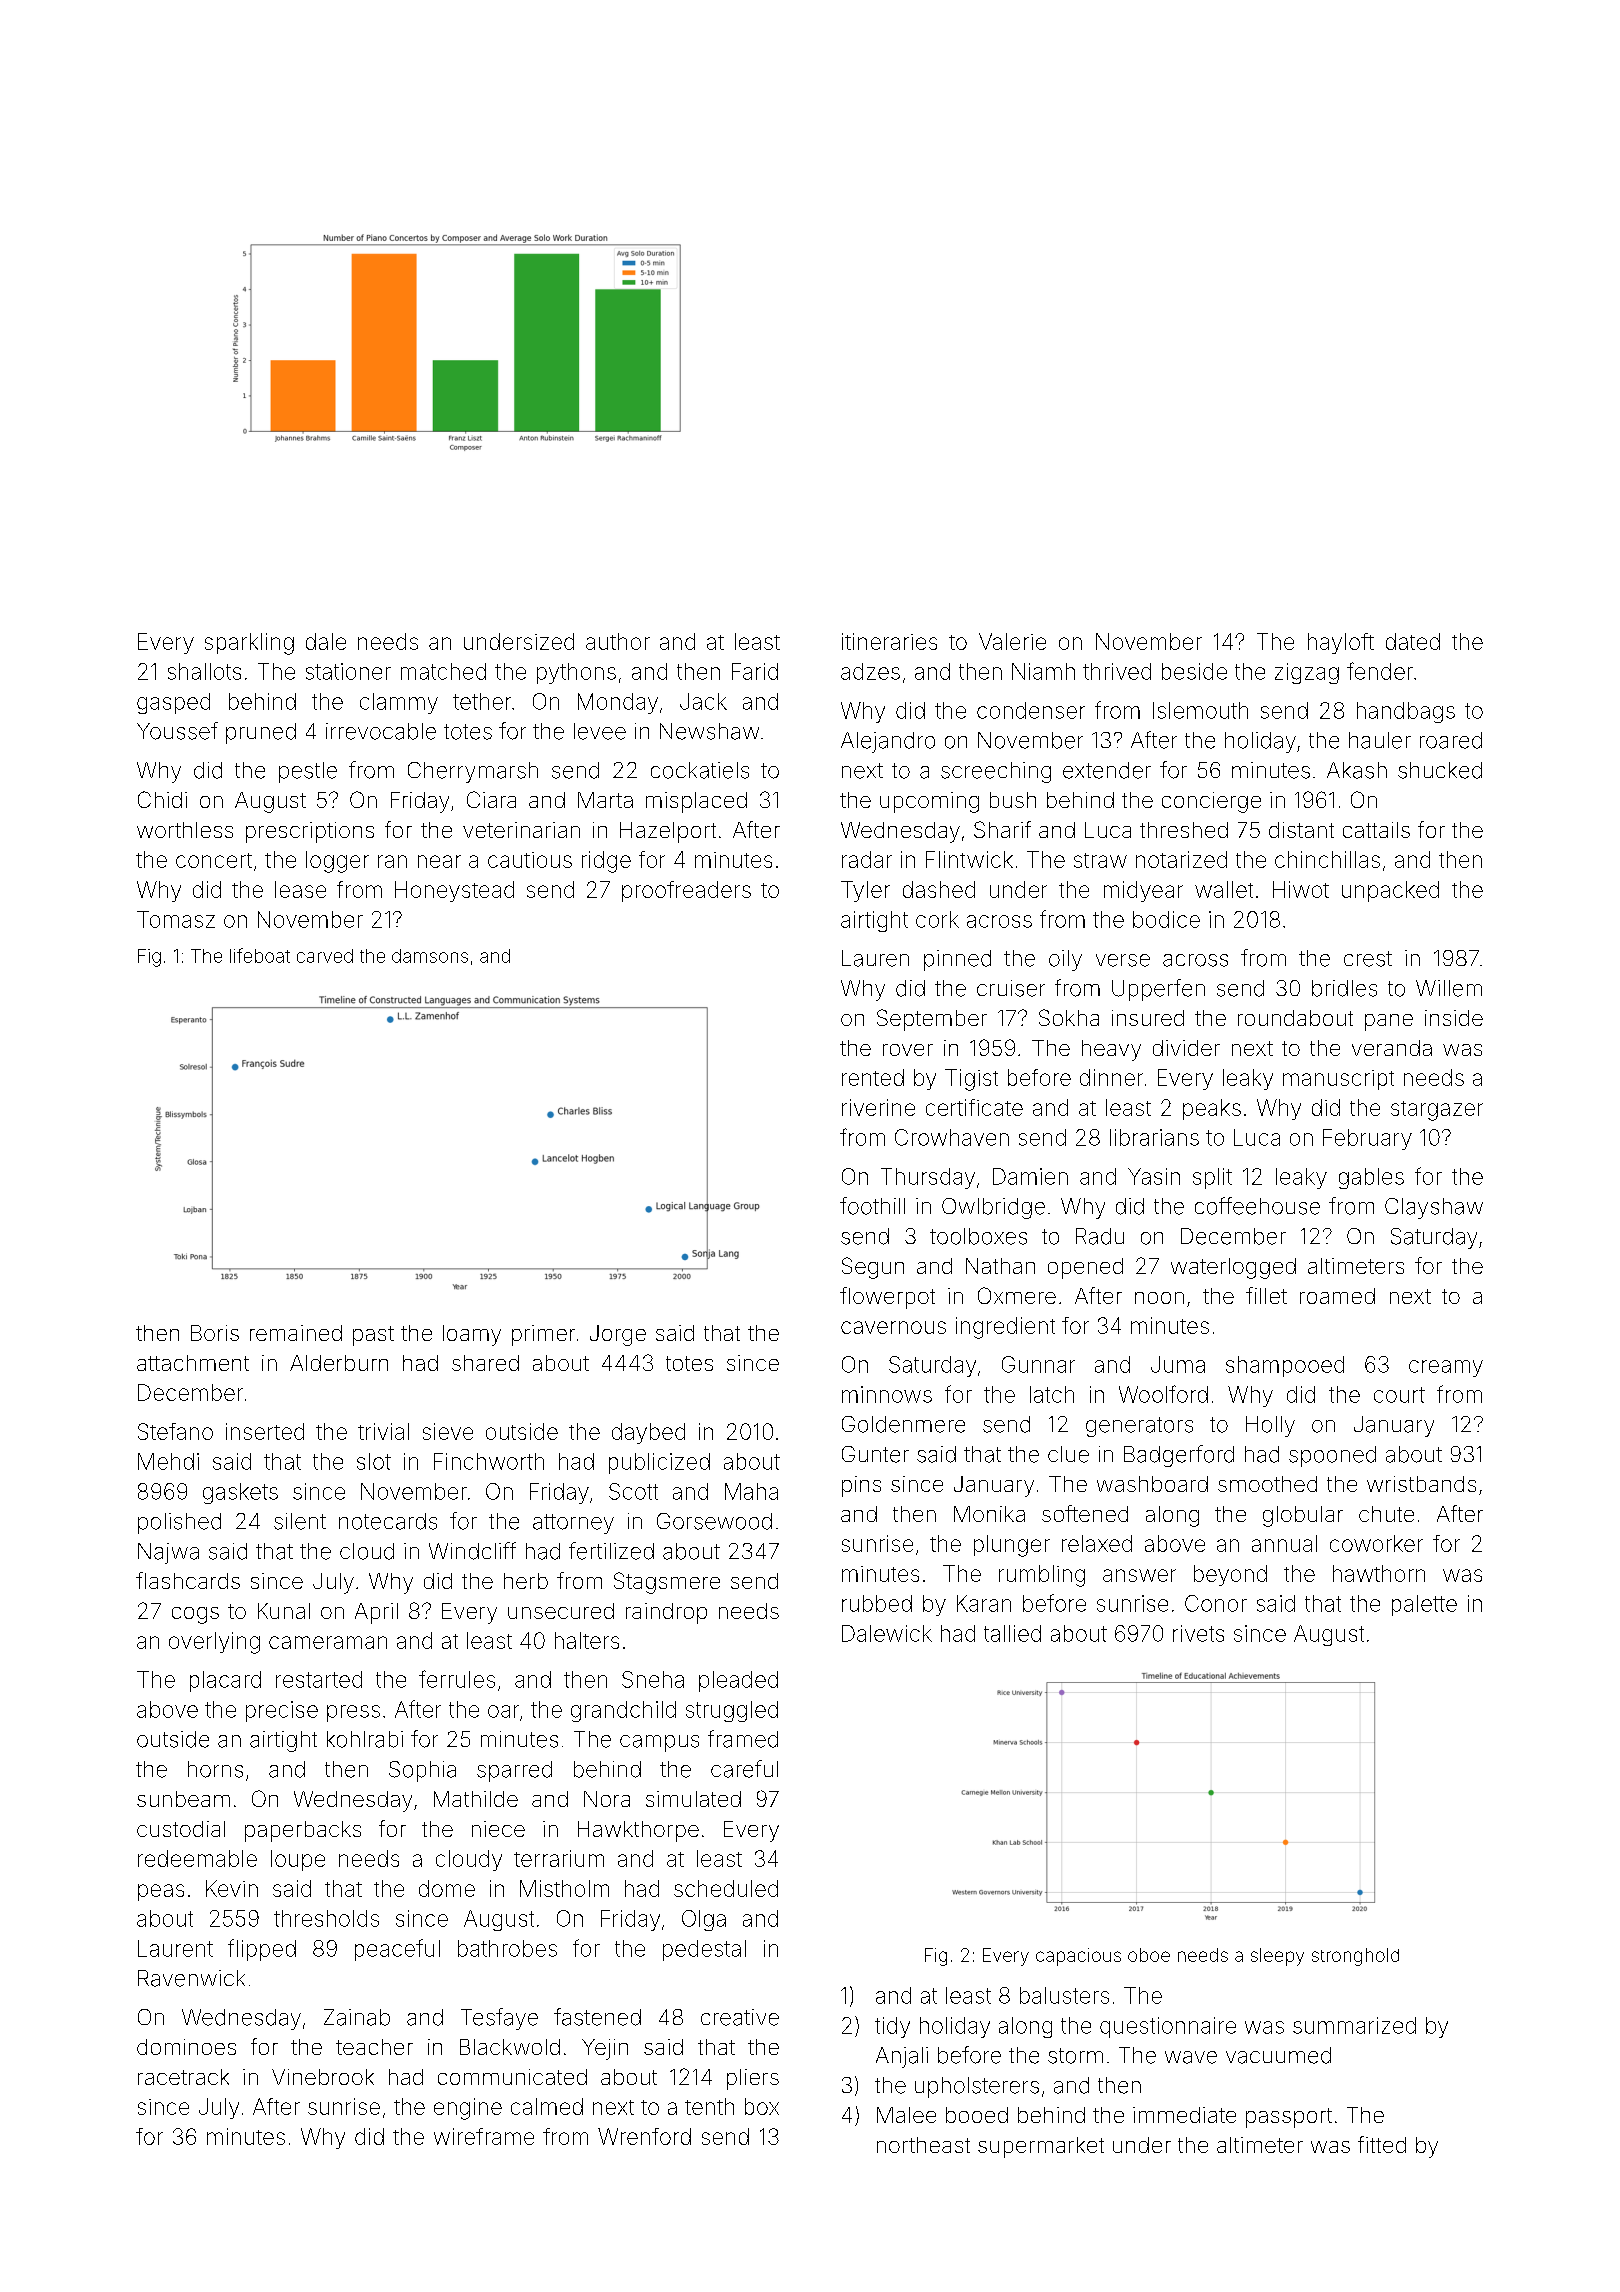 This page has height=2292, width=1620. I want to click on toolboxes, so click(978, 1236).
